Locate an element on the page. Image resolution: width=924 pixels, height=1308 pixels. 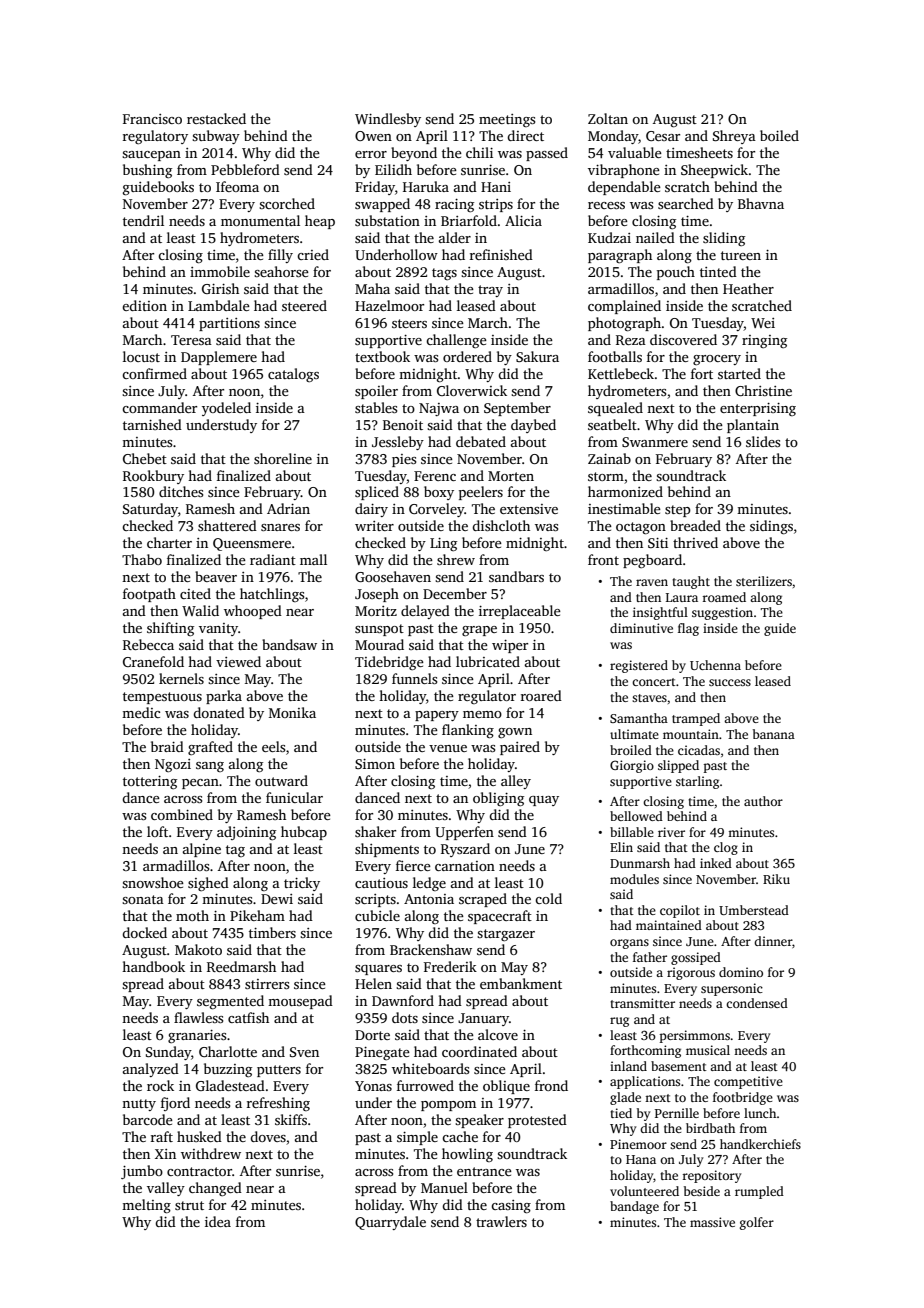
Ryszard is located at coordinates (465, 850).
